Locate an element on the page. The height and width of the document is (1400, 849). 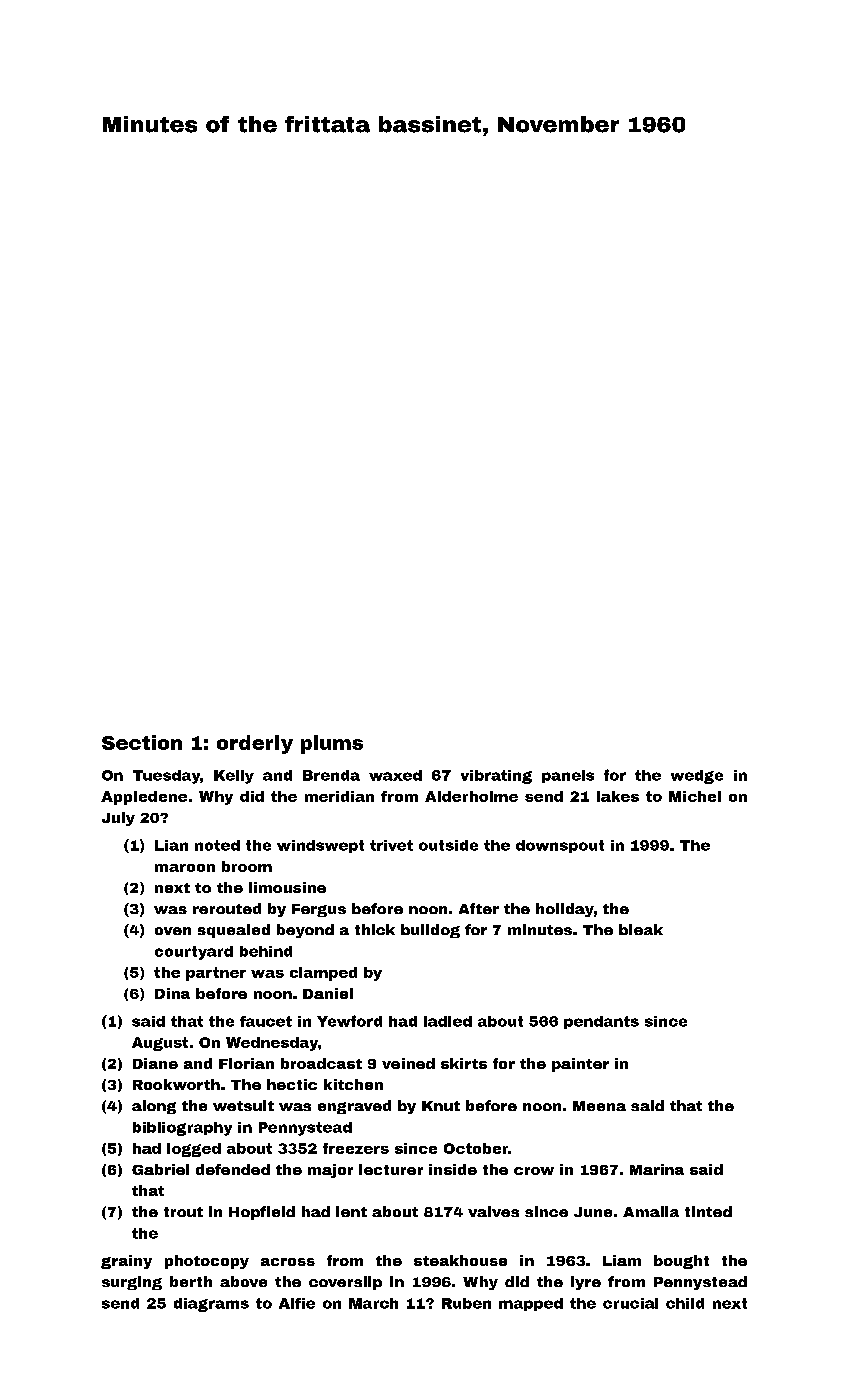
Michel is located at coordinates (695, 796).
